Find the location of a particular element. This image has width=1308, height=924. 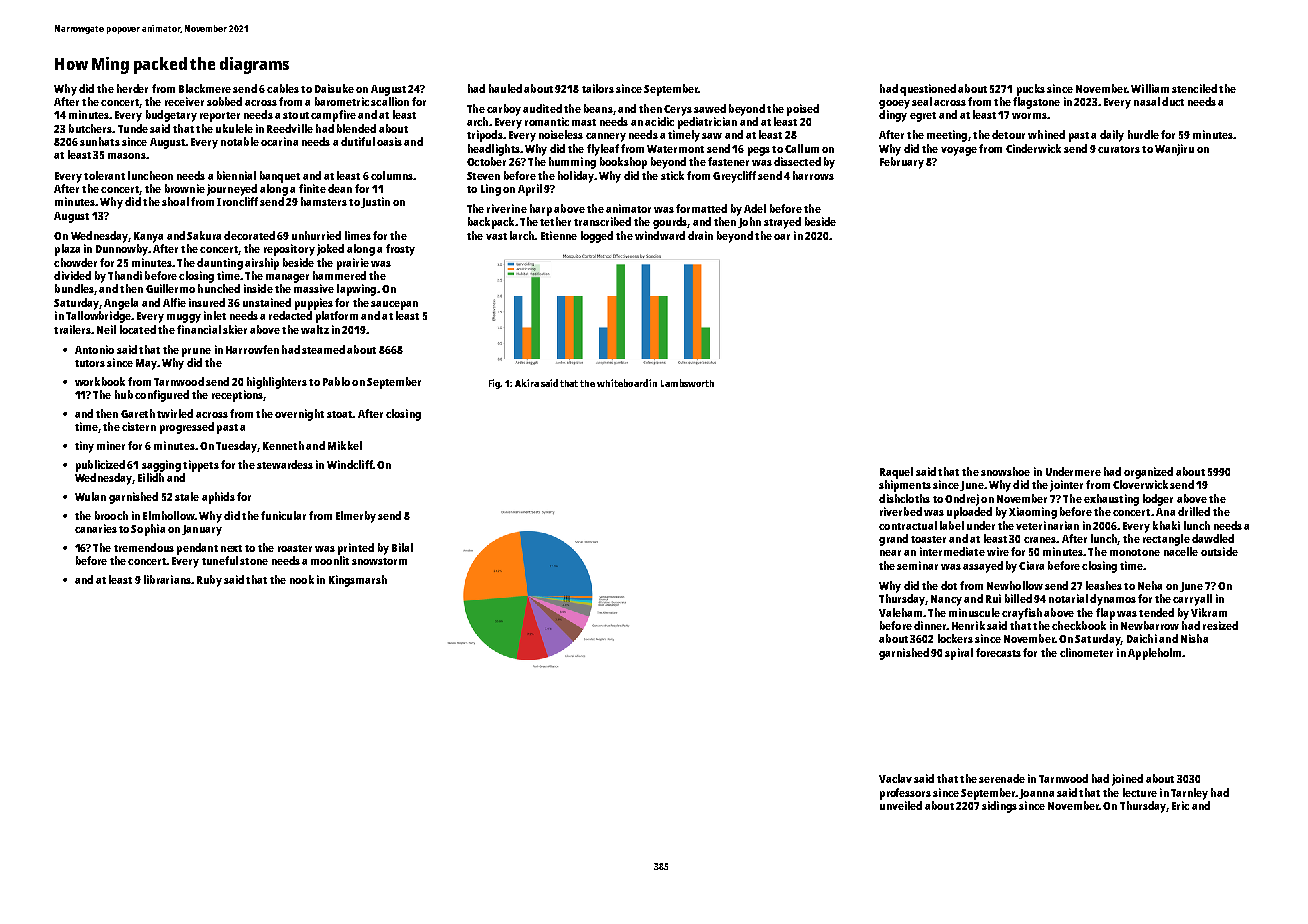

Valeham is located at coordinates (900, 612).
